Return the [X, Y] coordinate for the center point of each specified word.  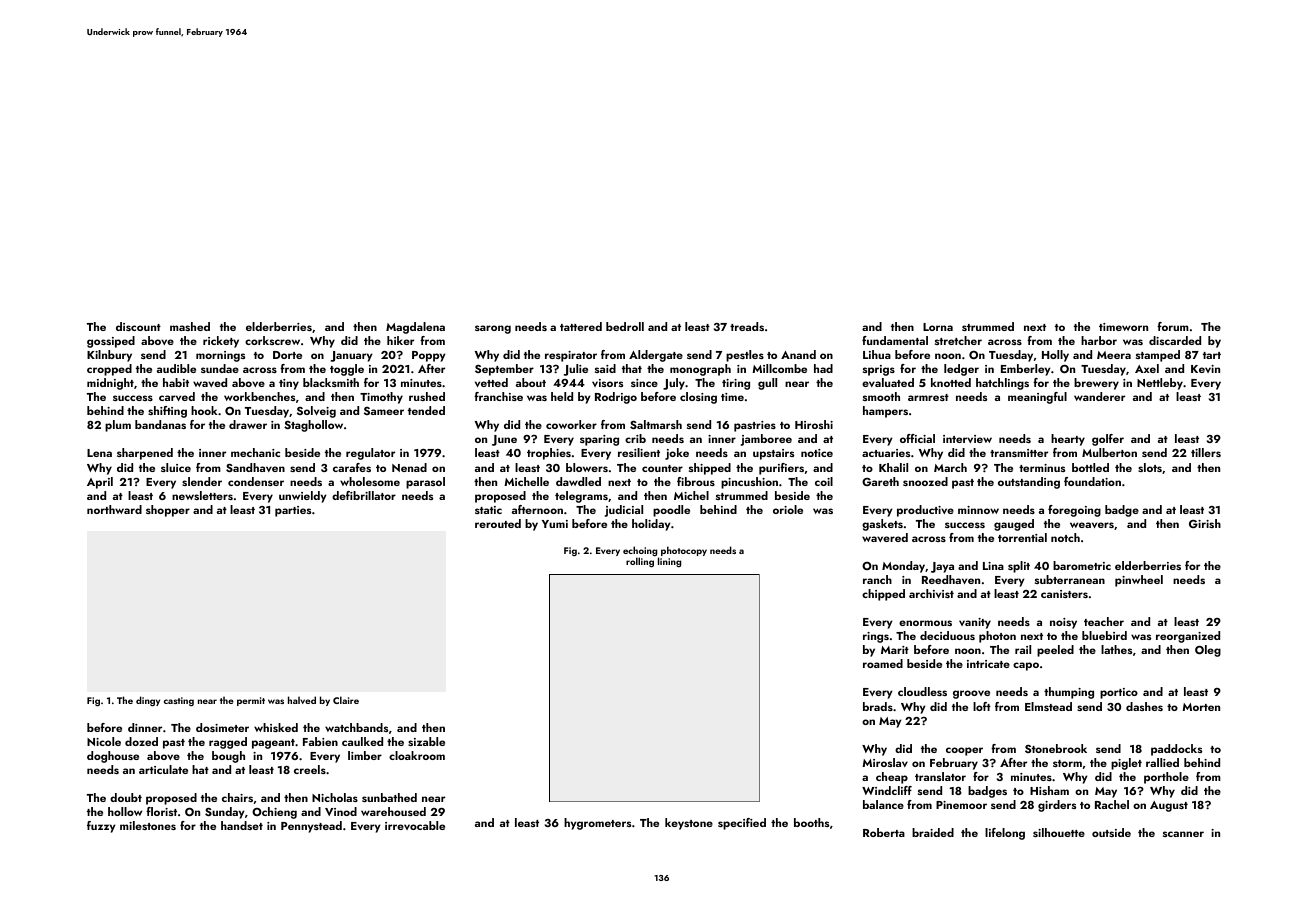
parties [293, 511]
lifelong [1005, 834]
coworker [571, 424]
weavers [1092, 525]
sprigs [879, 370]
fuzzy [101, 827]
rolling [640, 562]
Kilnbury [109, 356]
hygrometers [597, 824]
